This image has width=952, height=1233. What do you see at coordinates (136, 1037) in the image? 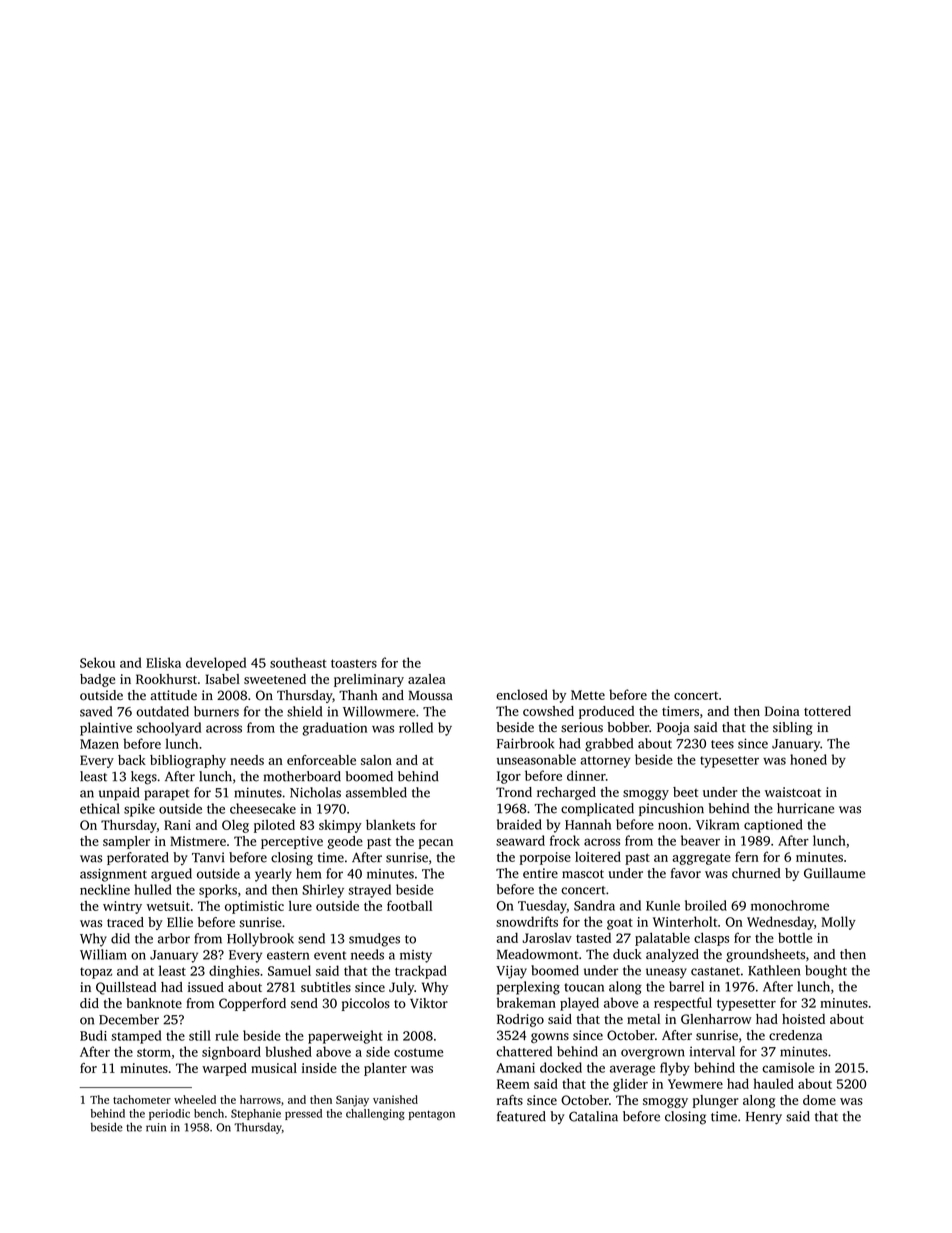
I see `stamped` at bounding box center [136, 1037].
